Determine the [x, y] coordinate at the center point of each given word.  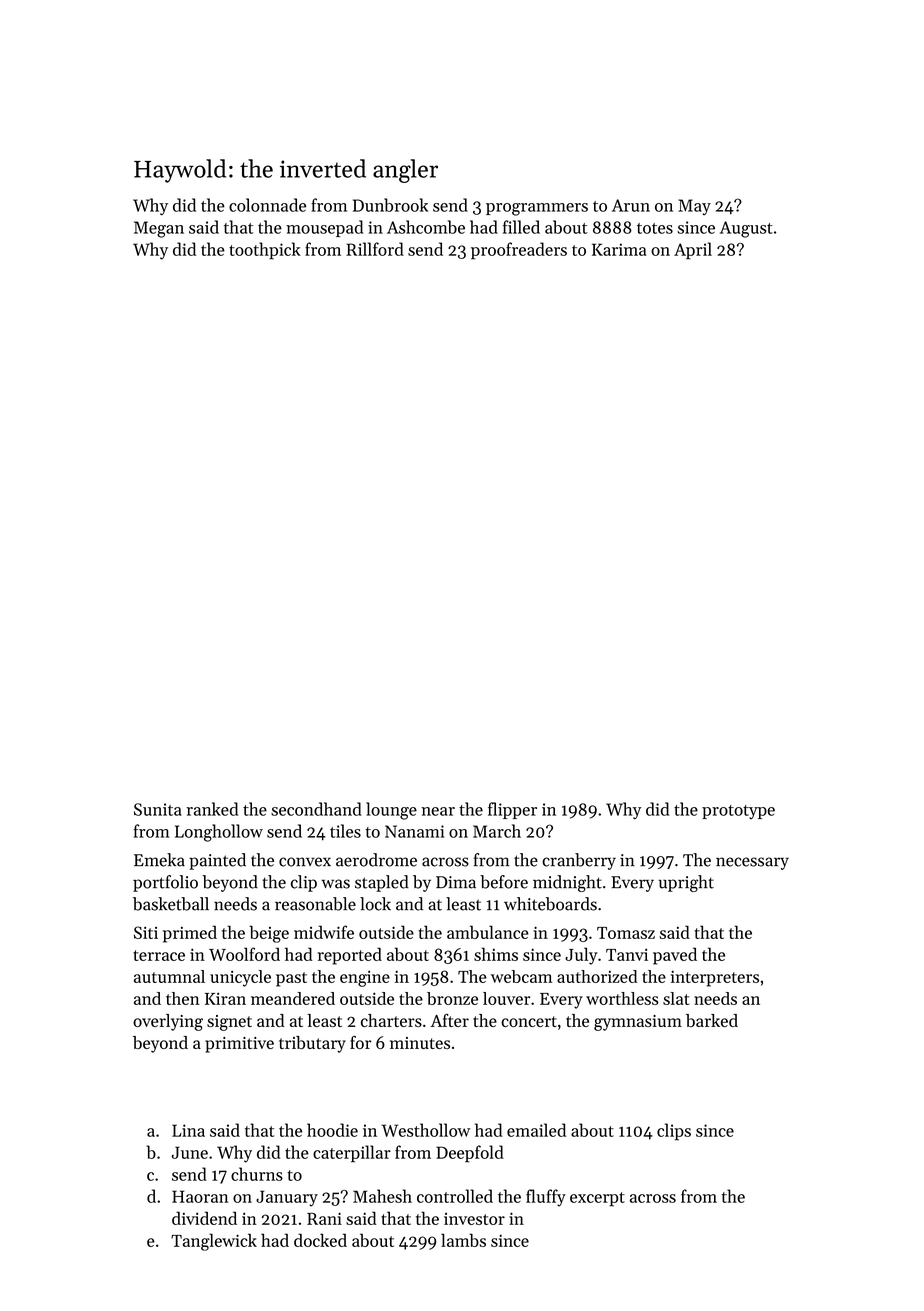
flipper [512, 810]
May [694, 207]
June [189, 1152]
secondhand [316, 809]
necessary [752, 863]
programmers [537, 209]
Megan [159, 229]
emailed [536, 1130]
